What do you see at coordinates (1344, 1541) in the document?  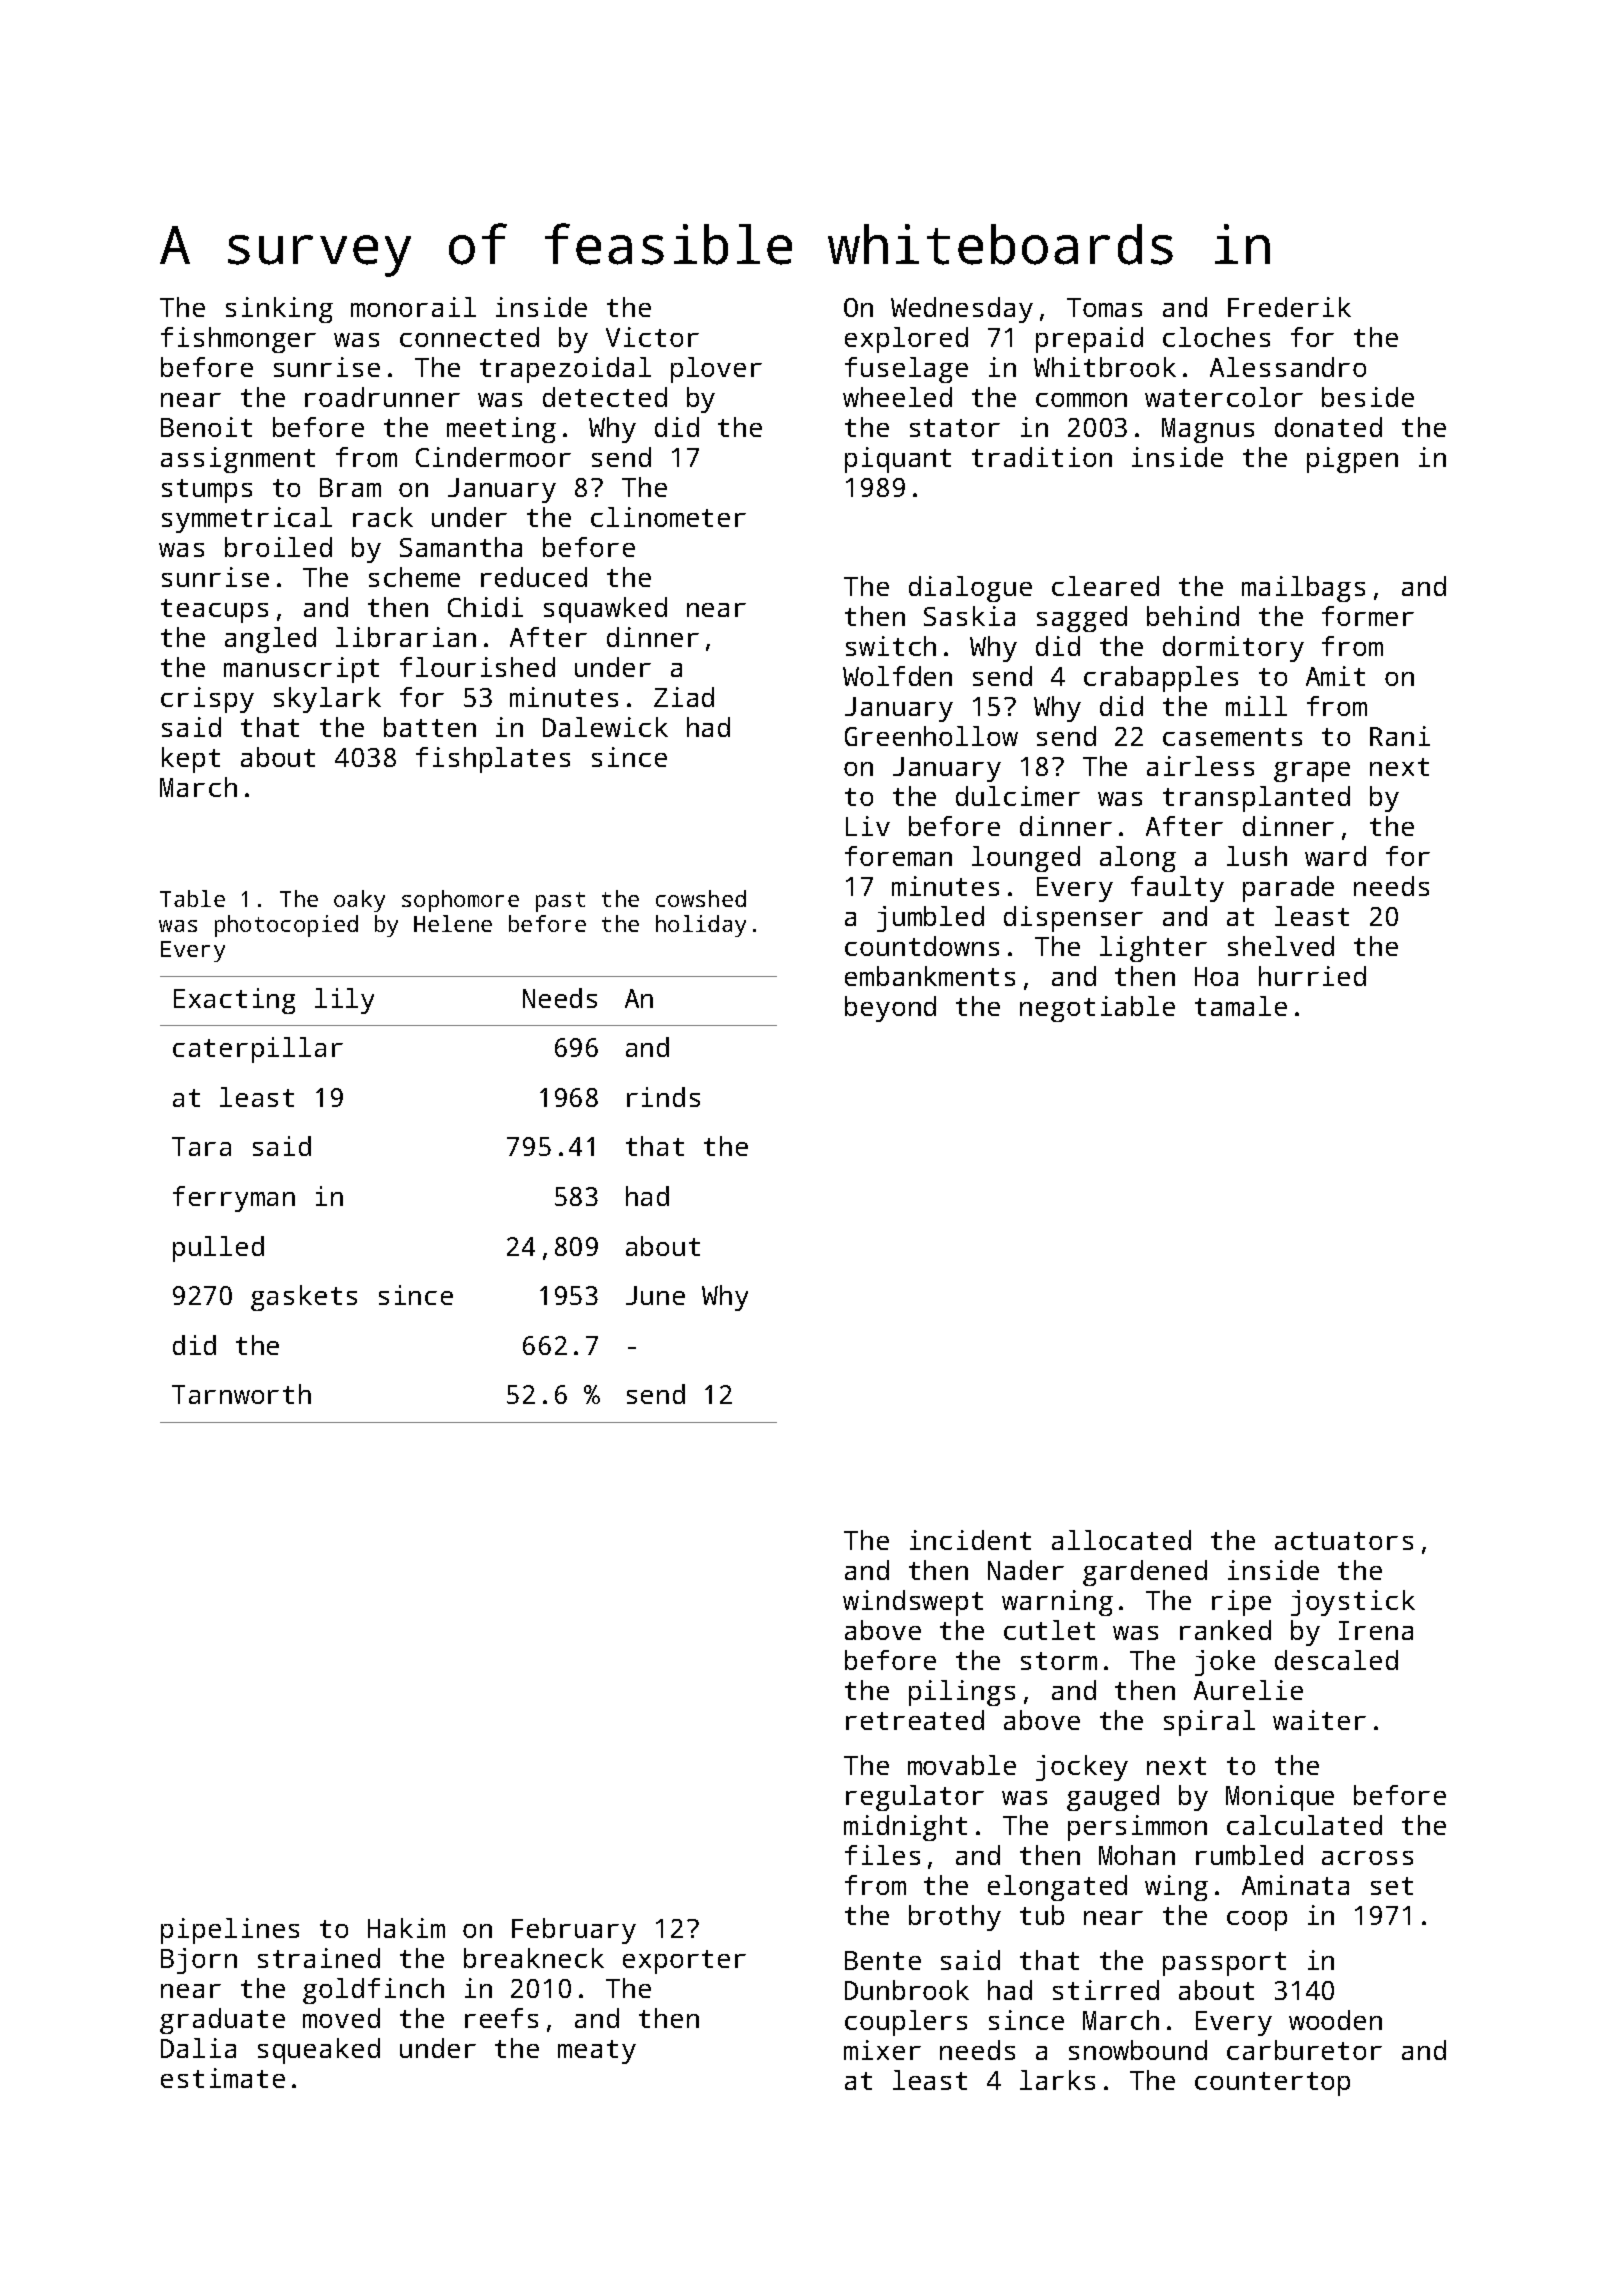 I see `actuators` at bounding box center [1344, 1541].
